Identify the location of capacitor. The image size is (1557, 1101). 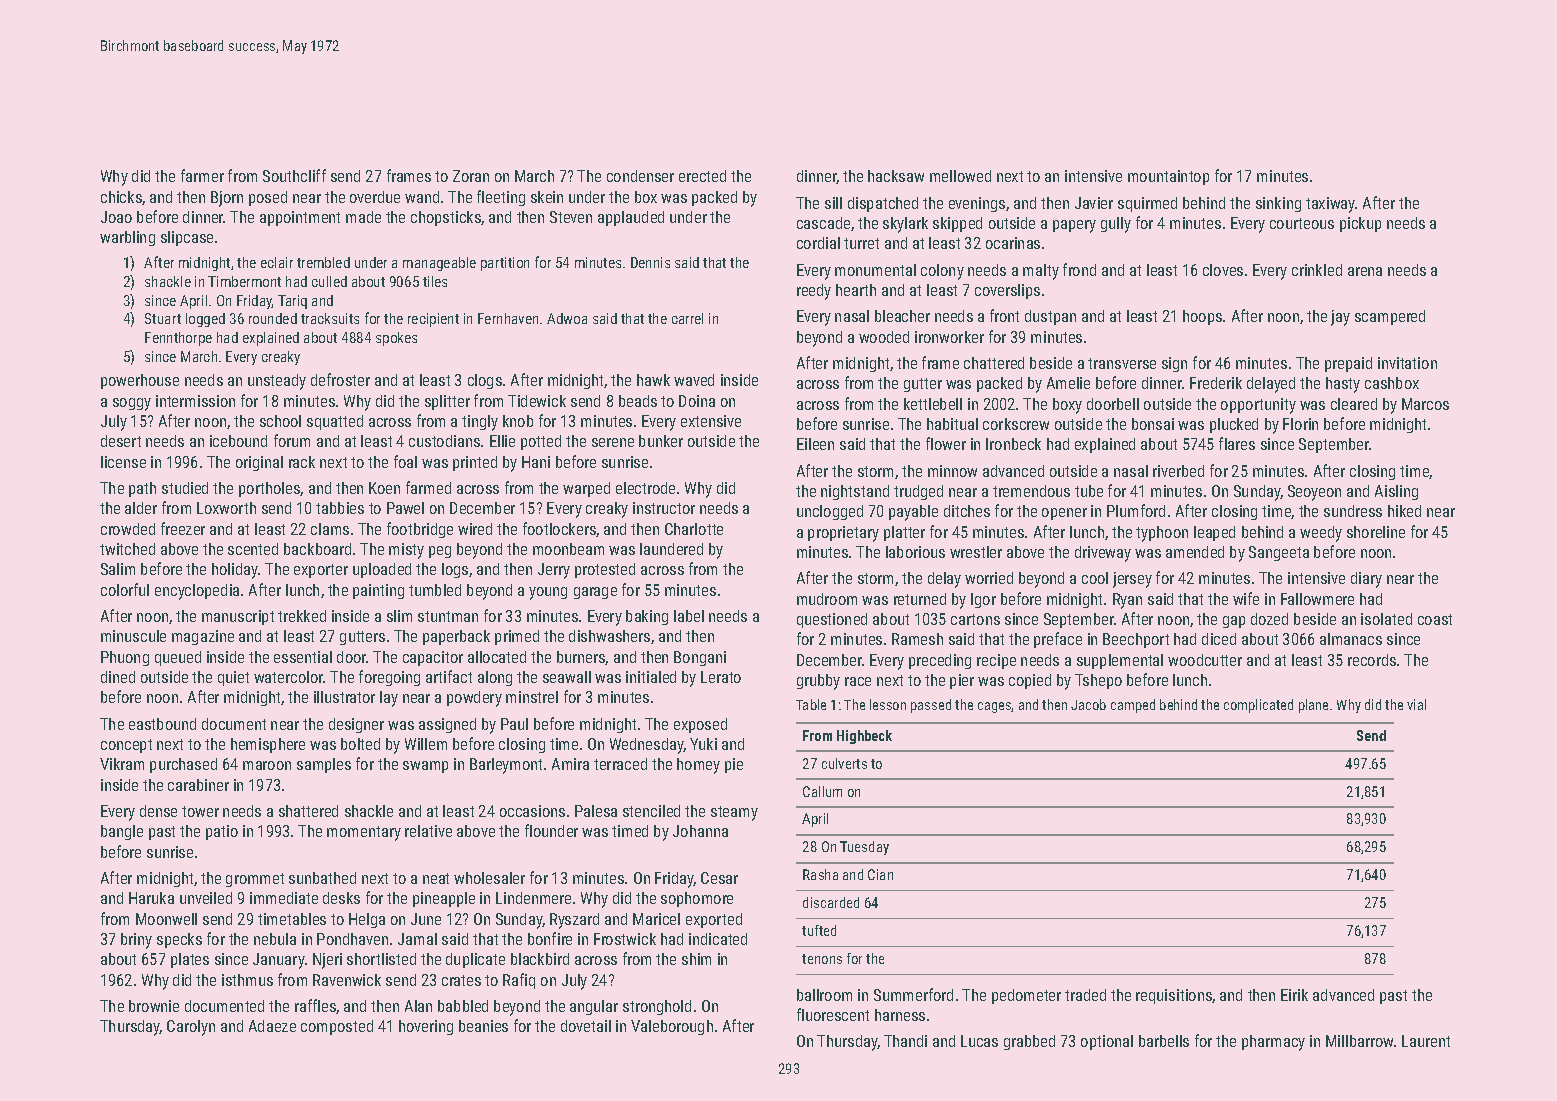
(433, 658).
